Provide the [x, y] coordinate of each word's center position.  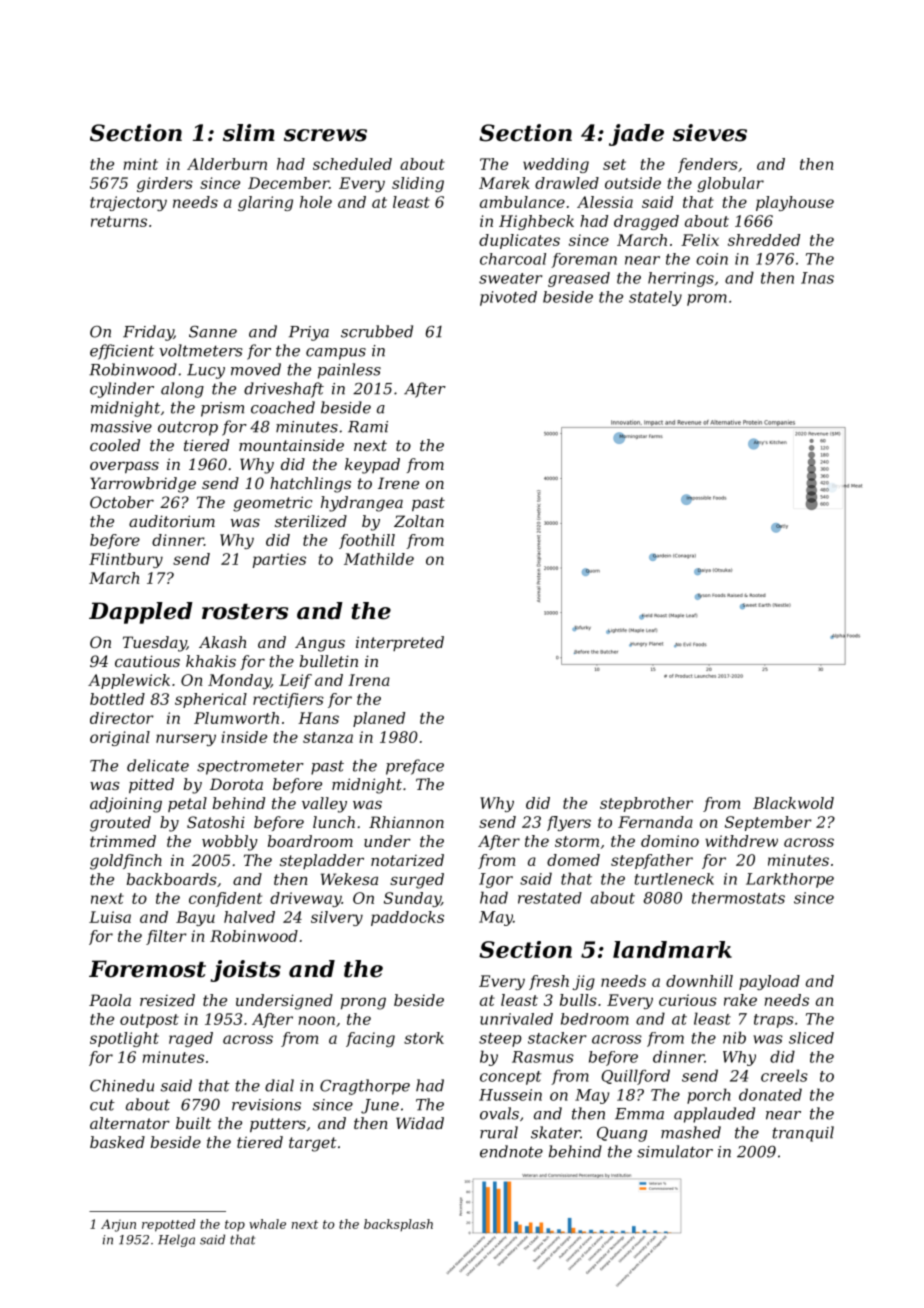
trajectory [128, 203]
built [193, 1123]
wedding [556, 165]
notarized [407, 860]
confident [225, 899]
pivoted [508, 298]
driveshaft [284, 390]
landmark [672, 949]
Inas [817, 278]
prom [707, 300]
